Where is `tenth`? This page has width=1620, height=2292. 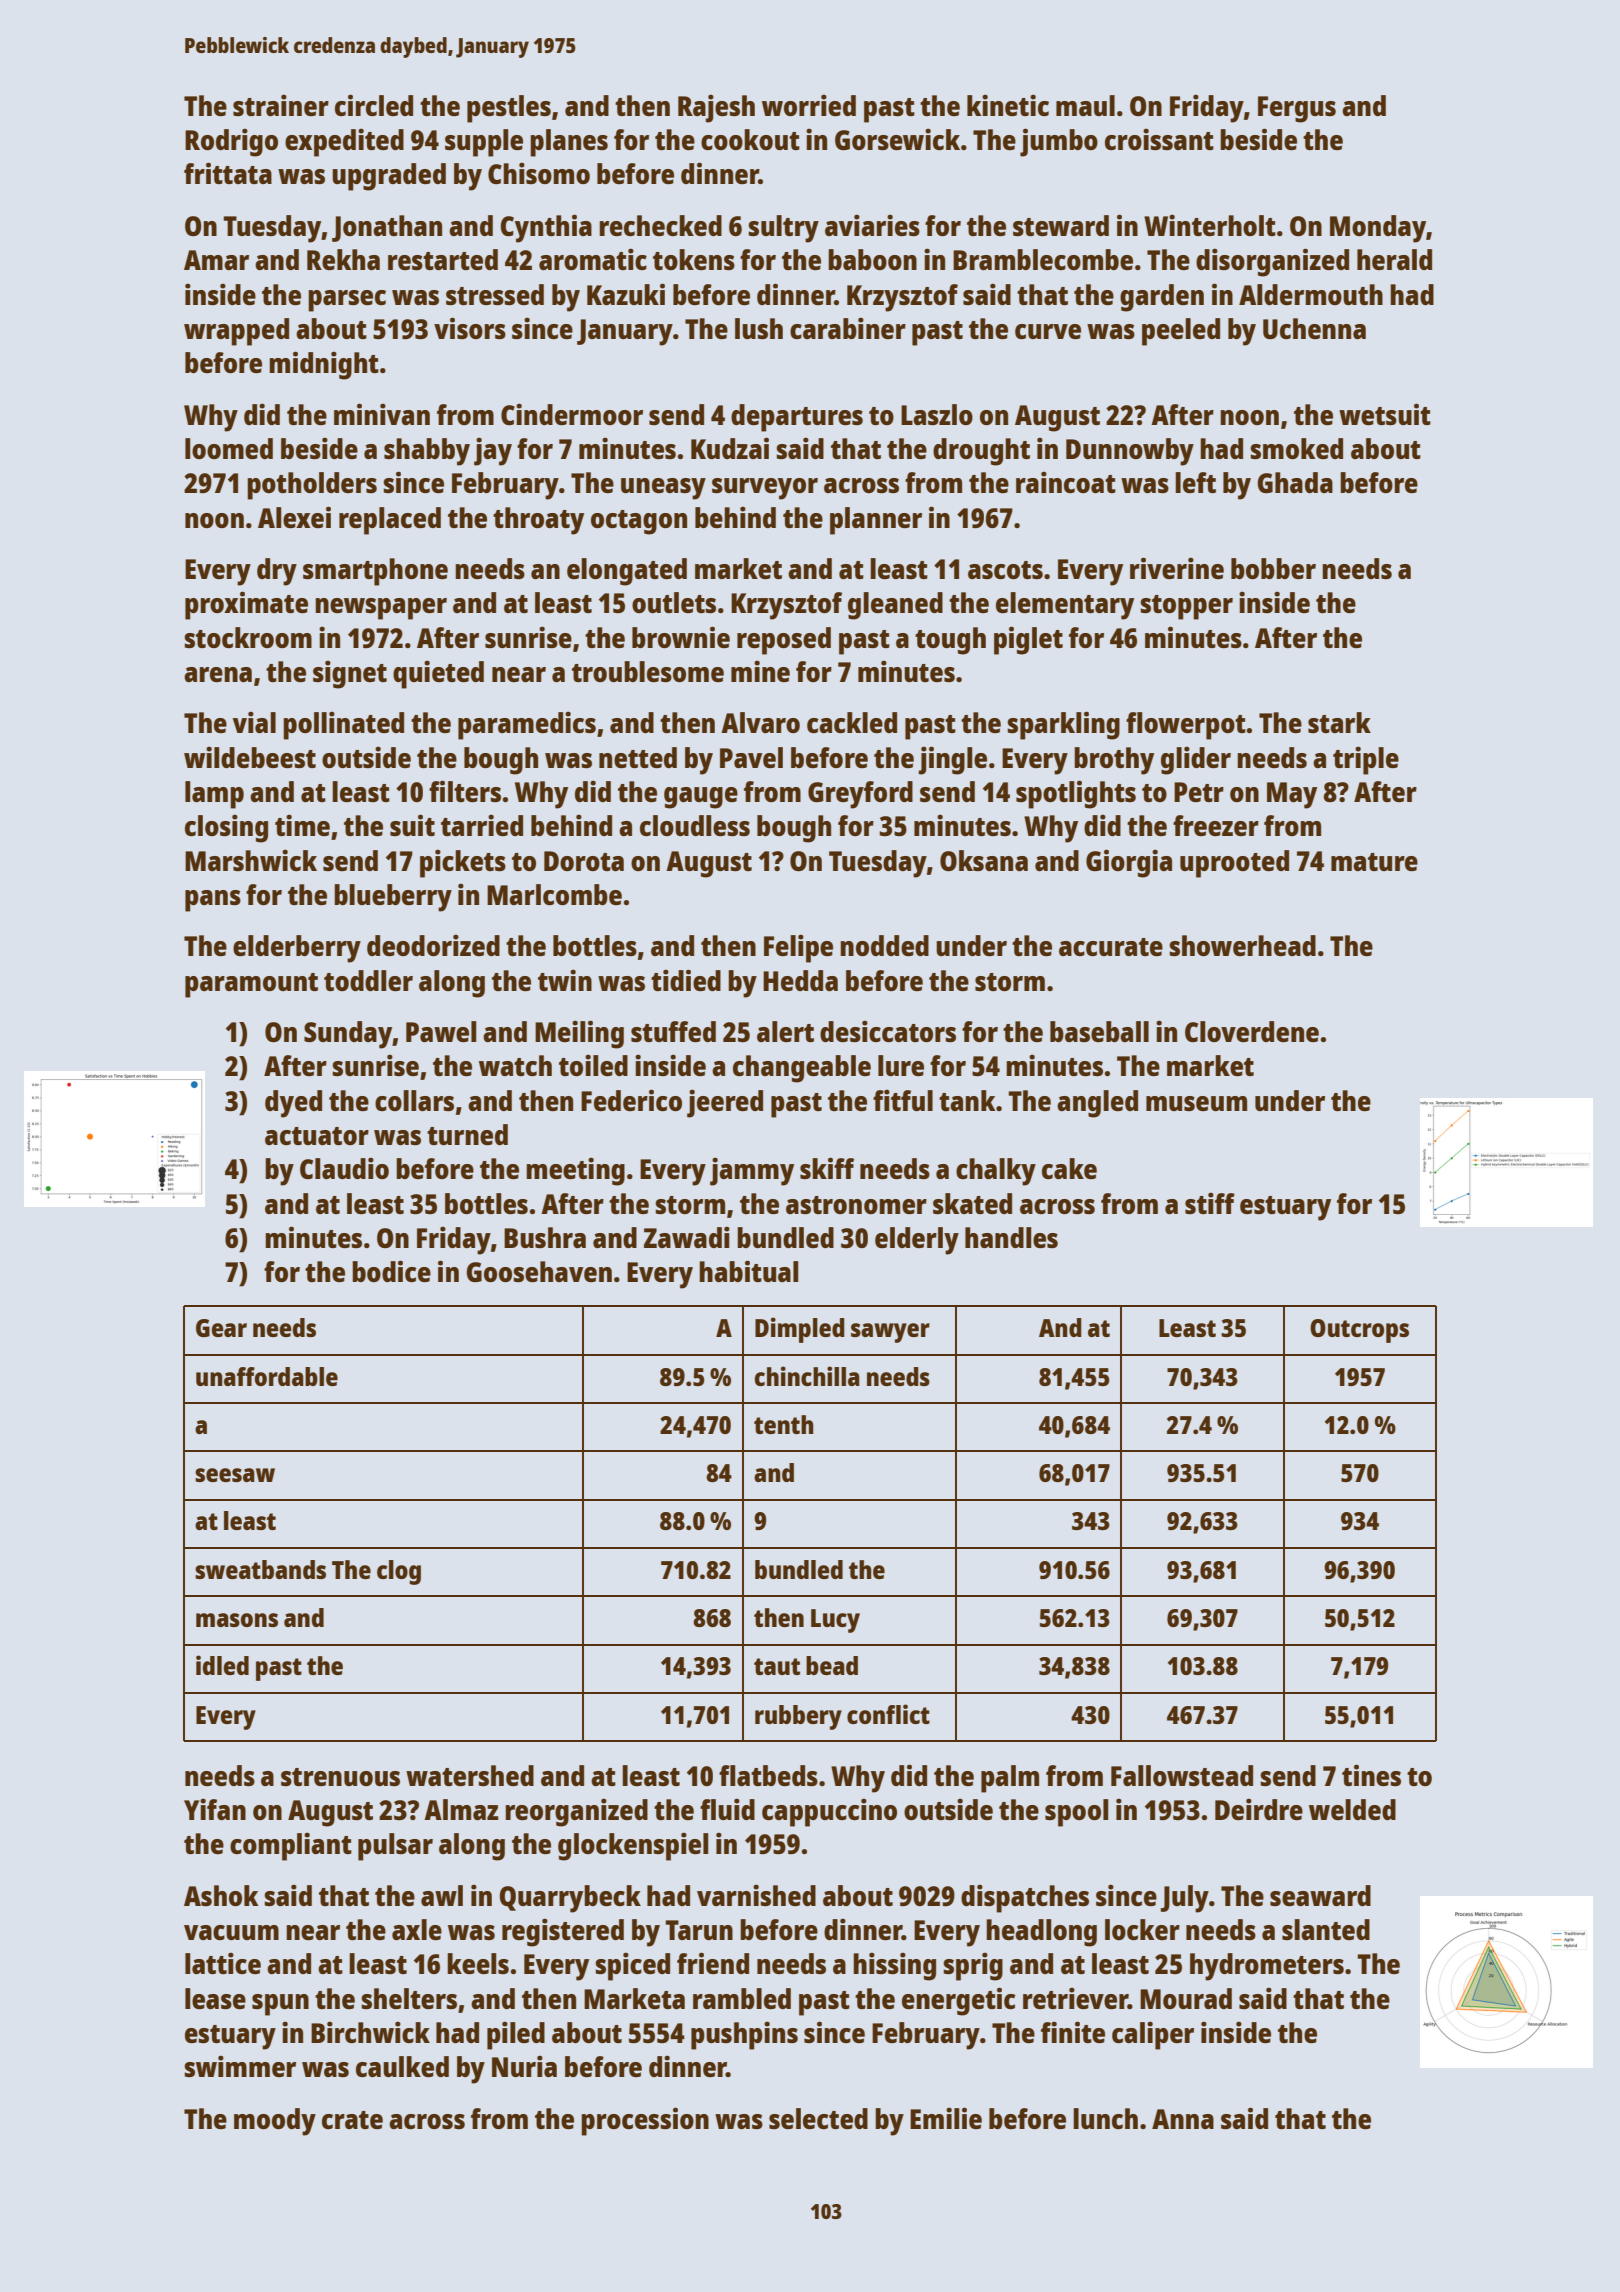 tenth is located at coordinates (784, 1424).
